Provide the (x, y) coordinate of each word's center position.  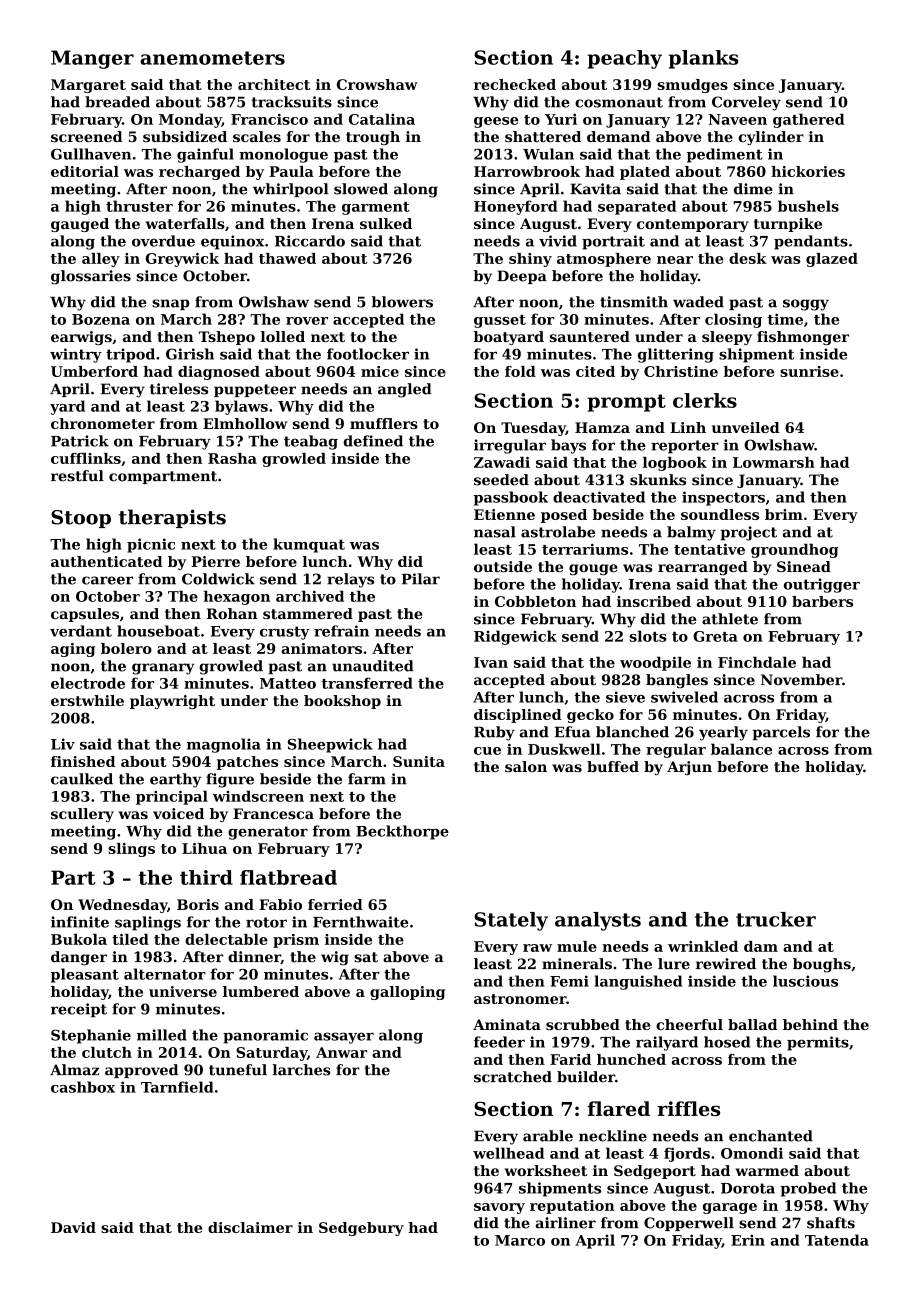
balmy (691, 533)
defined (373, 441)
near (675, 260)
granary (163, 669)
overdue (163, 241)
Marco (520, 1240)
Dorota (748, 1188)
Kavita (595, 189)
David (73, 1227)
